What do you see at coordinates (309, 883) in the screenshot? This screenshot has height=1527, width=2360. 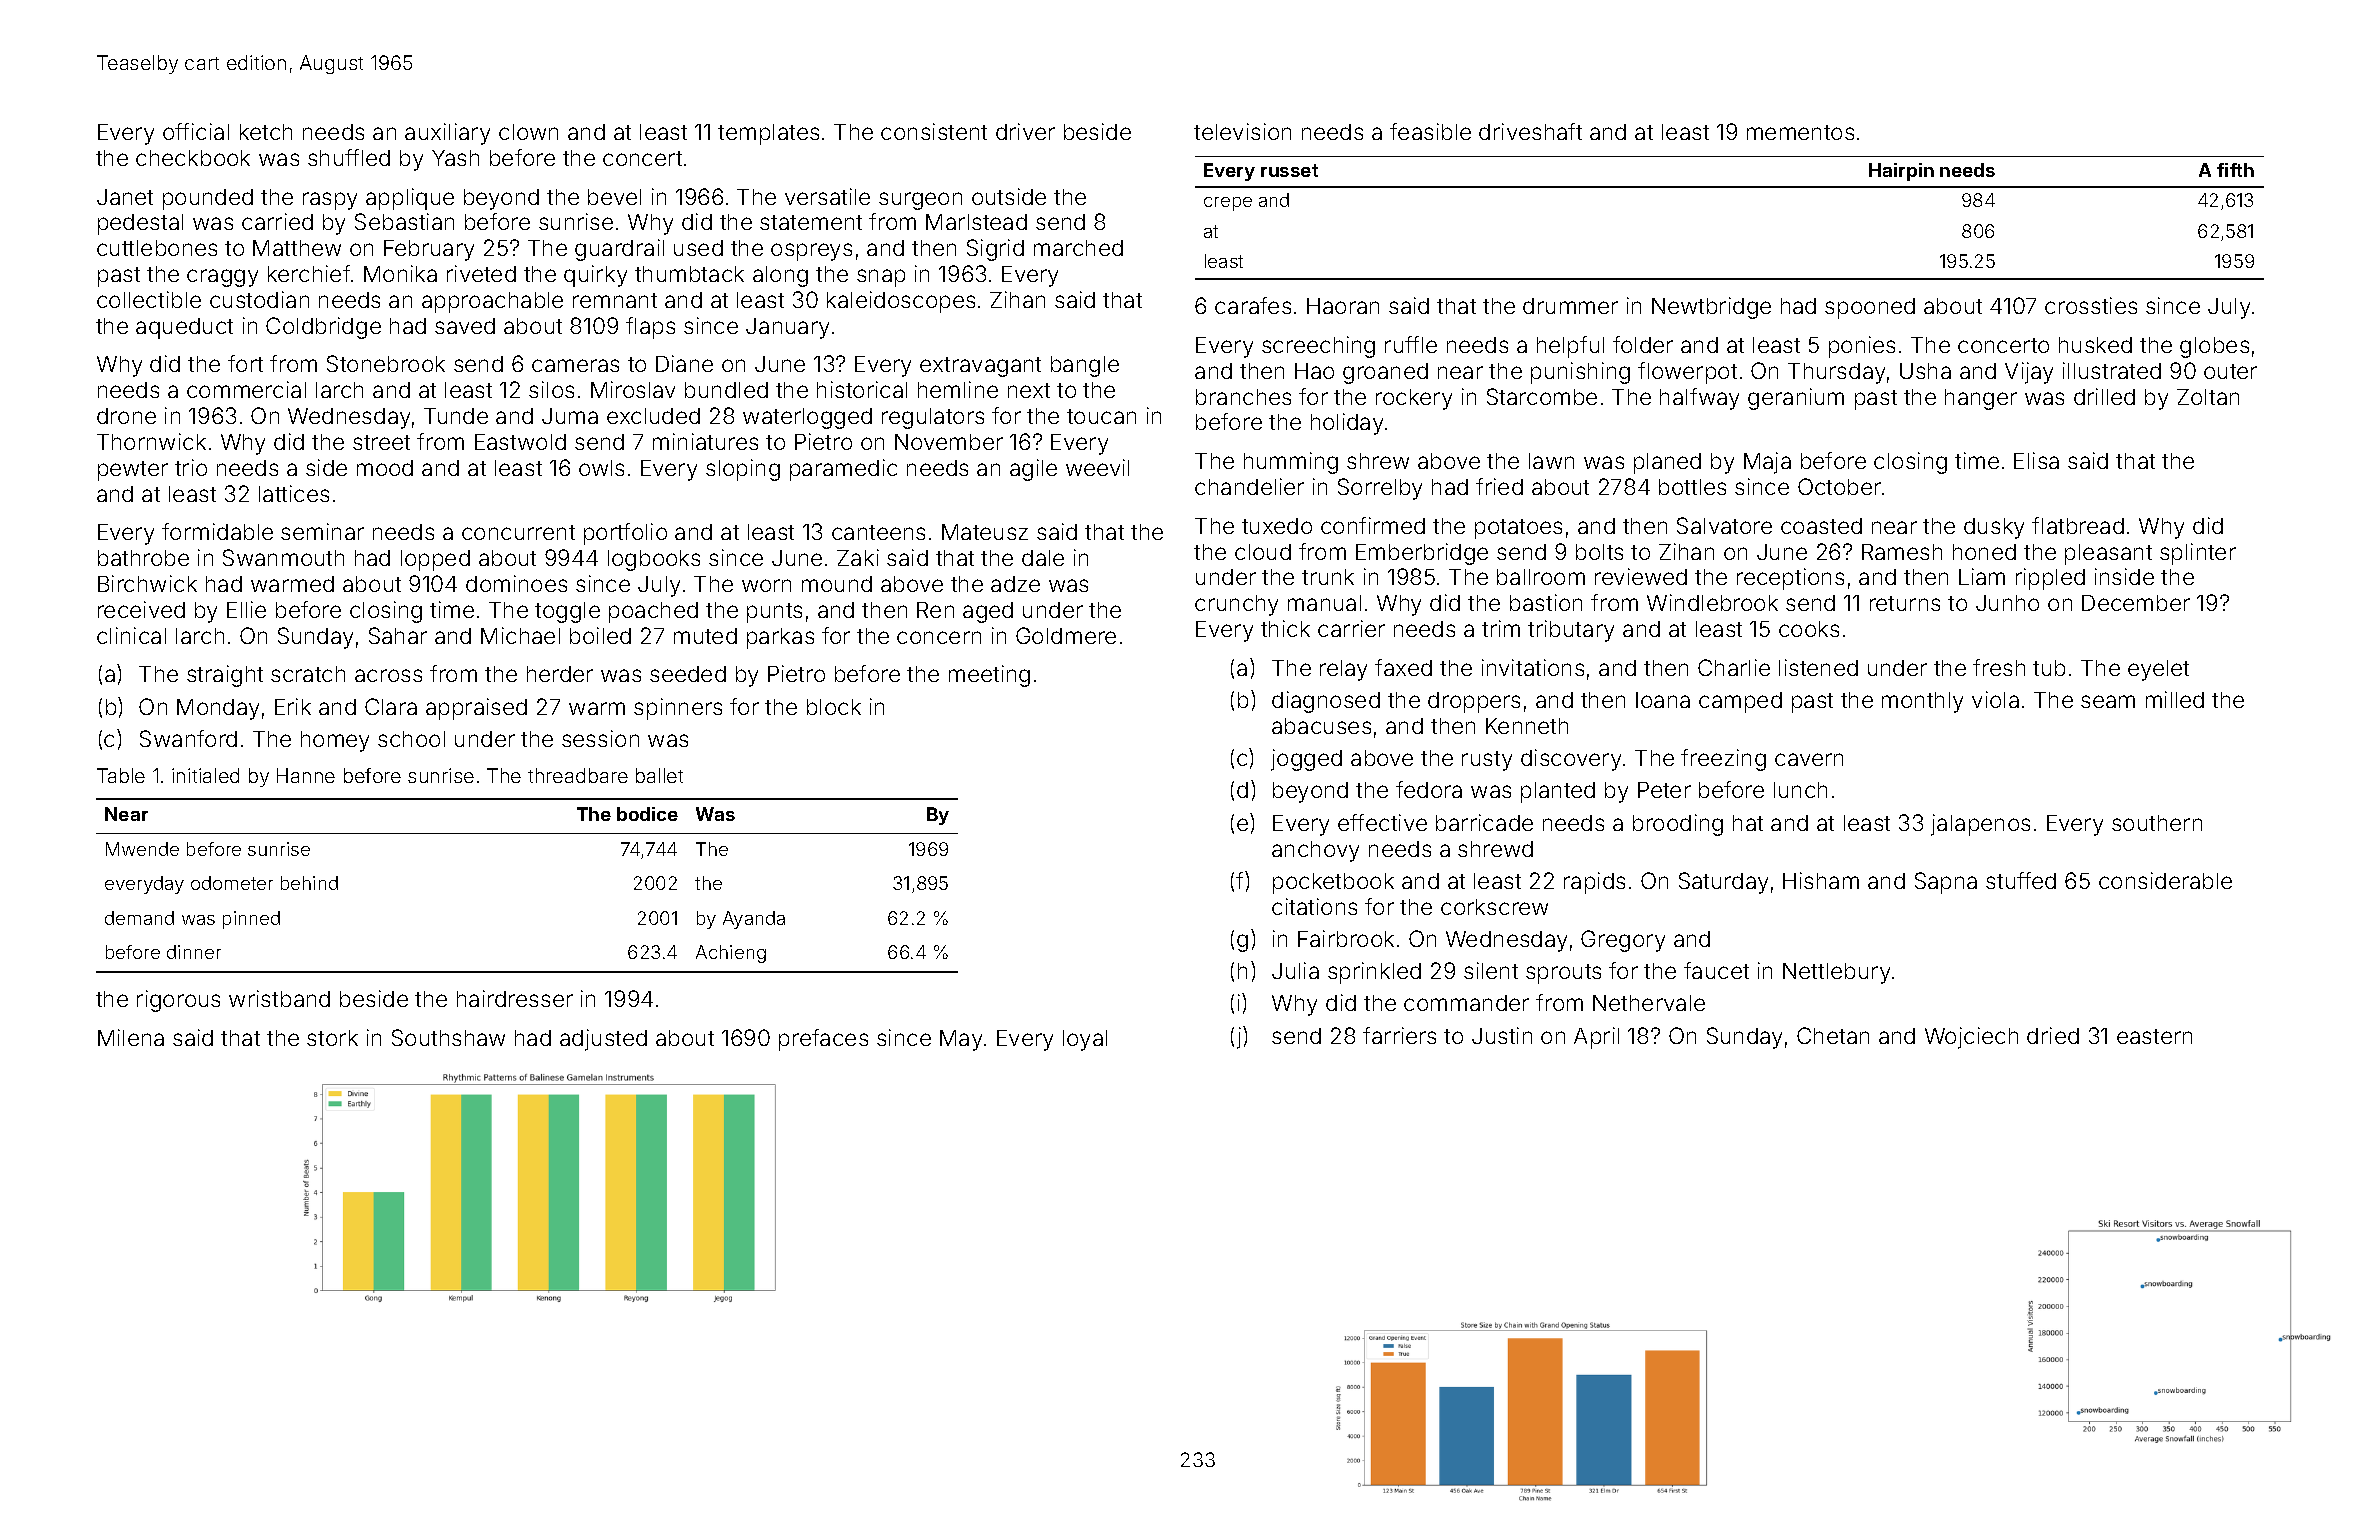 I see `behind` at bounding box center [309, 883].
